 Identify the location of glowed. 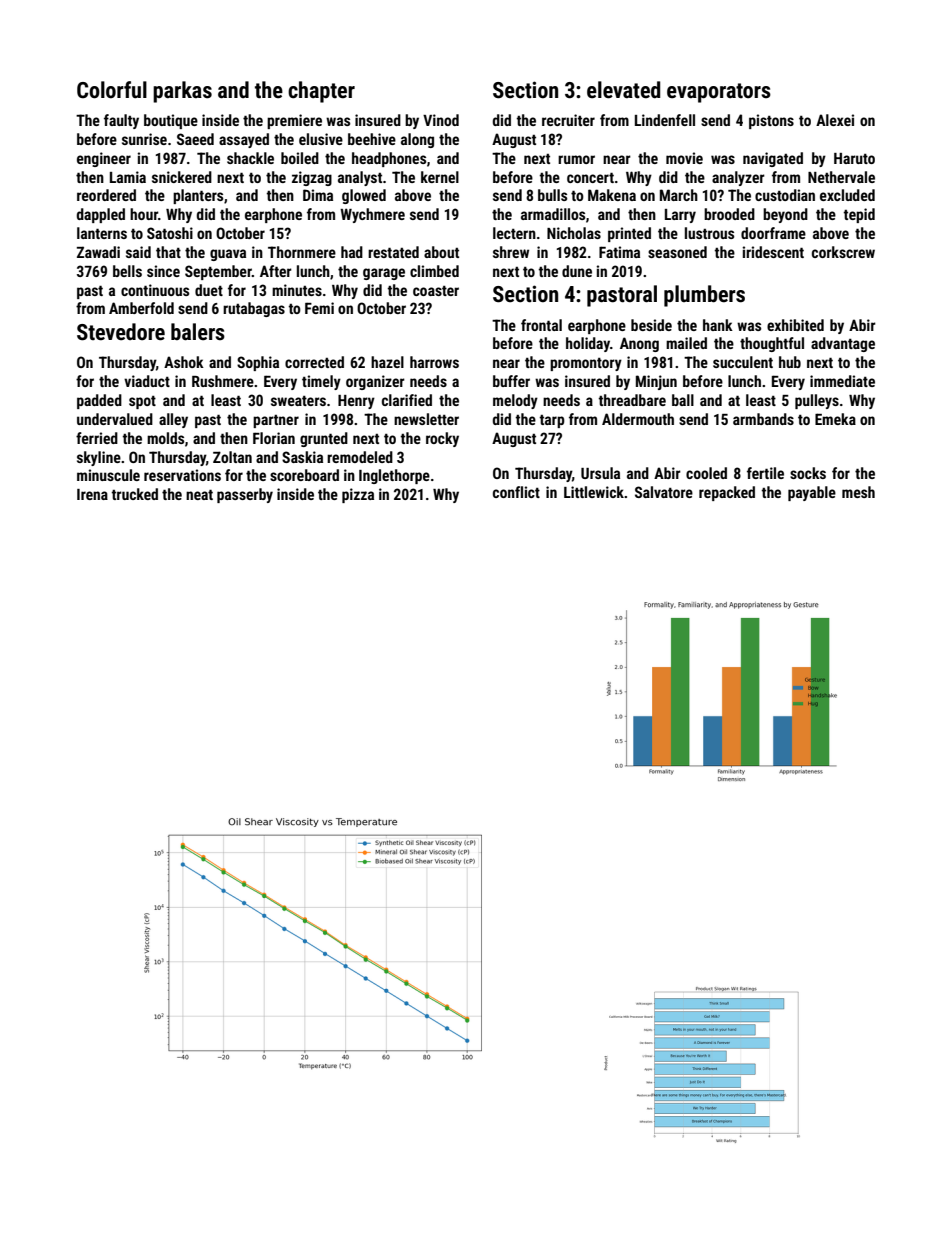
(364, 196).
